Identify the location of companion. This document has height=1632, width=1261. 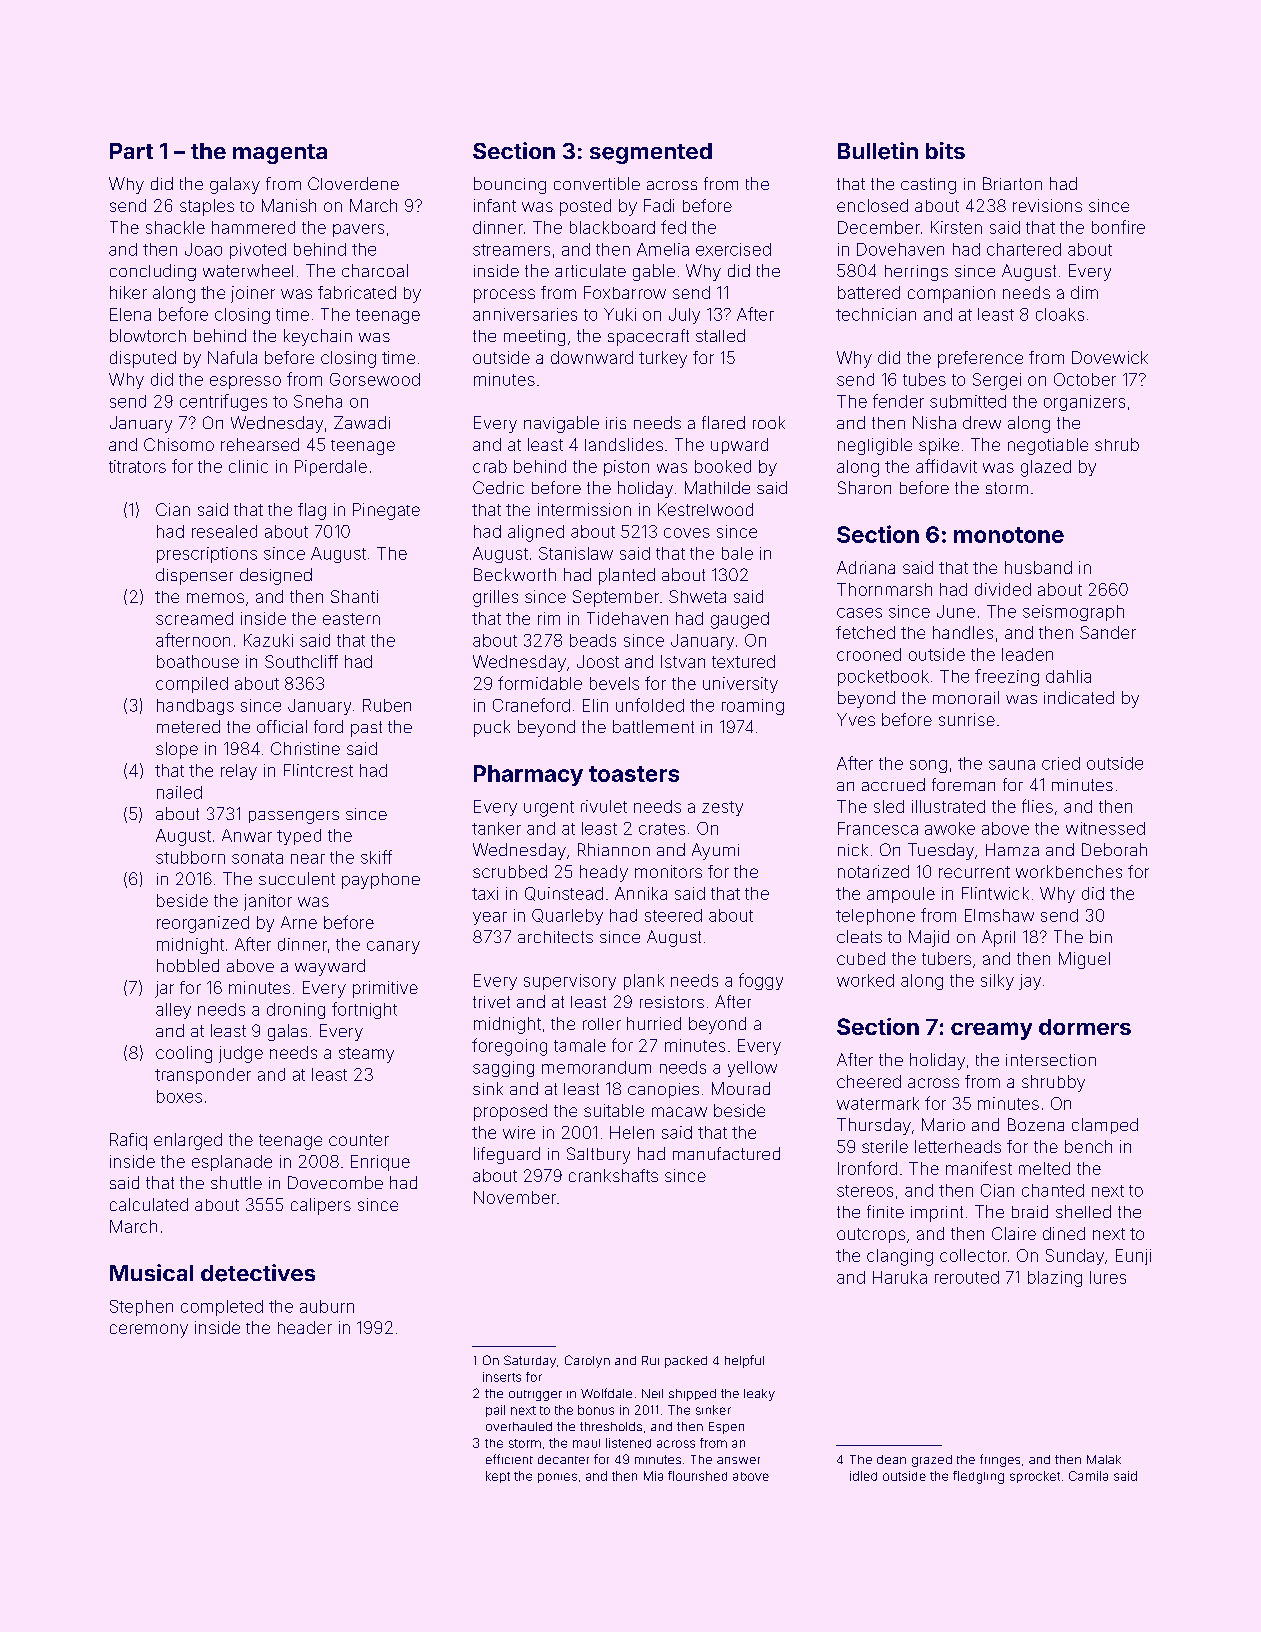
(951, 294).
